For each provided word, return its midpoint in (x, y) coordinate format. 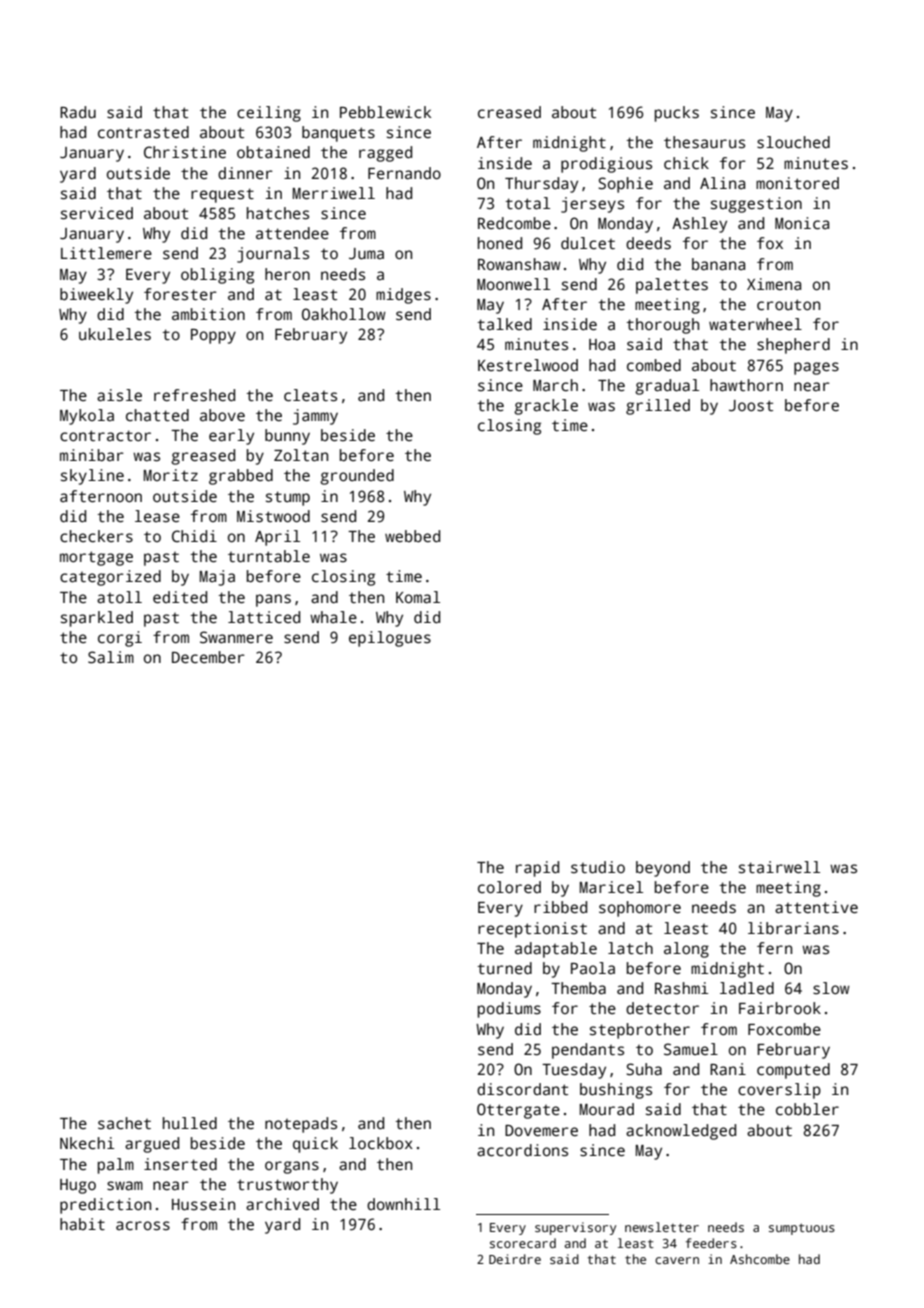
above (222, 415)
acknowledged (681, 1132)
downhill (403, 1204)
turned (504, 968)
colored (509, 887)
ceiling (269, 114)
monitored (797, 183)
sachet (124, 1123)
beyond (663, 869)
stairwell (779, 867)
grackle (546, 407)
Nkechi (87, 1143)
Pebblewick (385, 112)
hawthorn (746, 385)
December (208, 657)
